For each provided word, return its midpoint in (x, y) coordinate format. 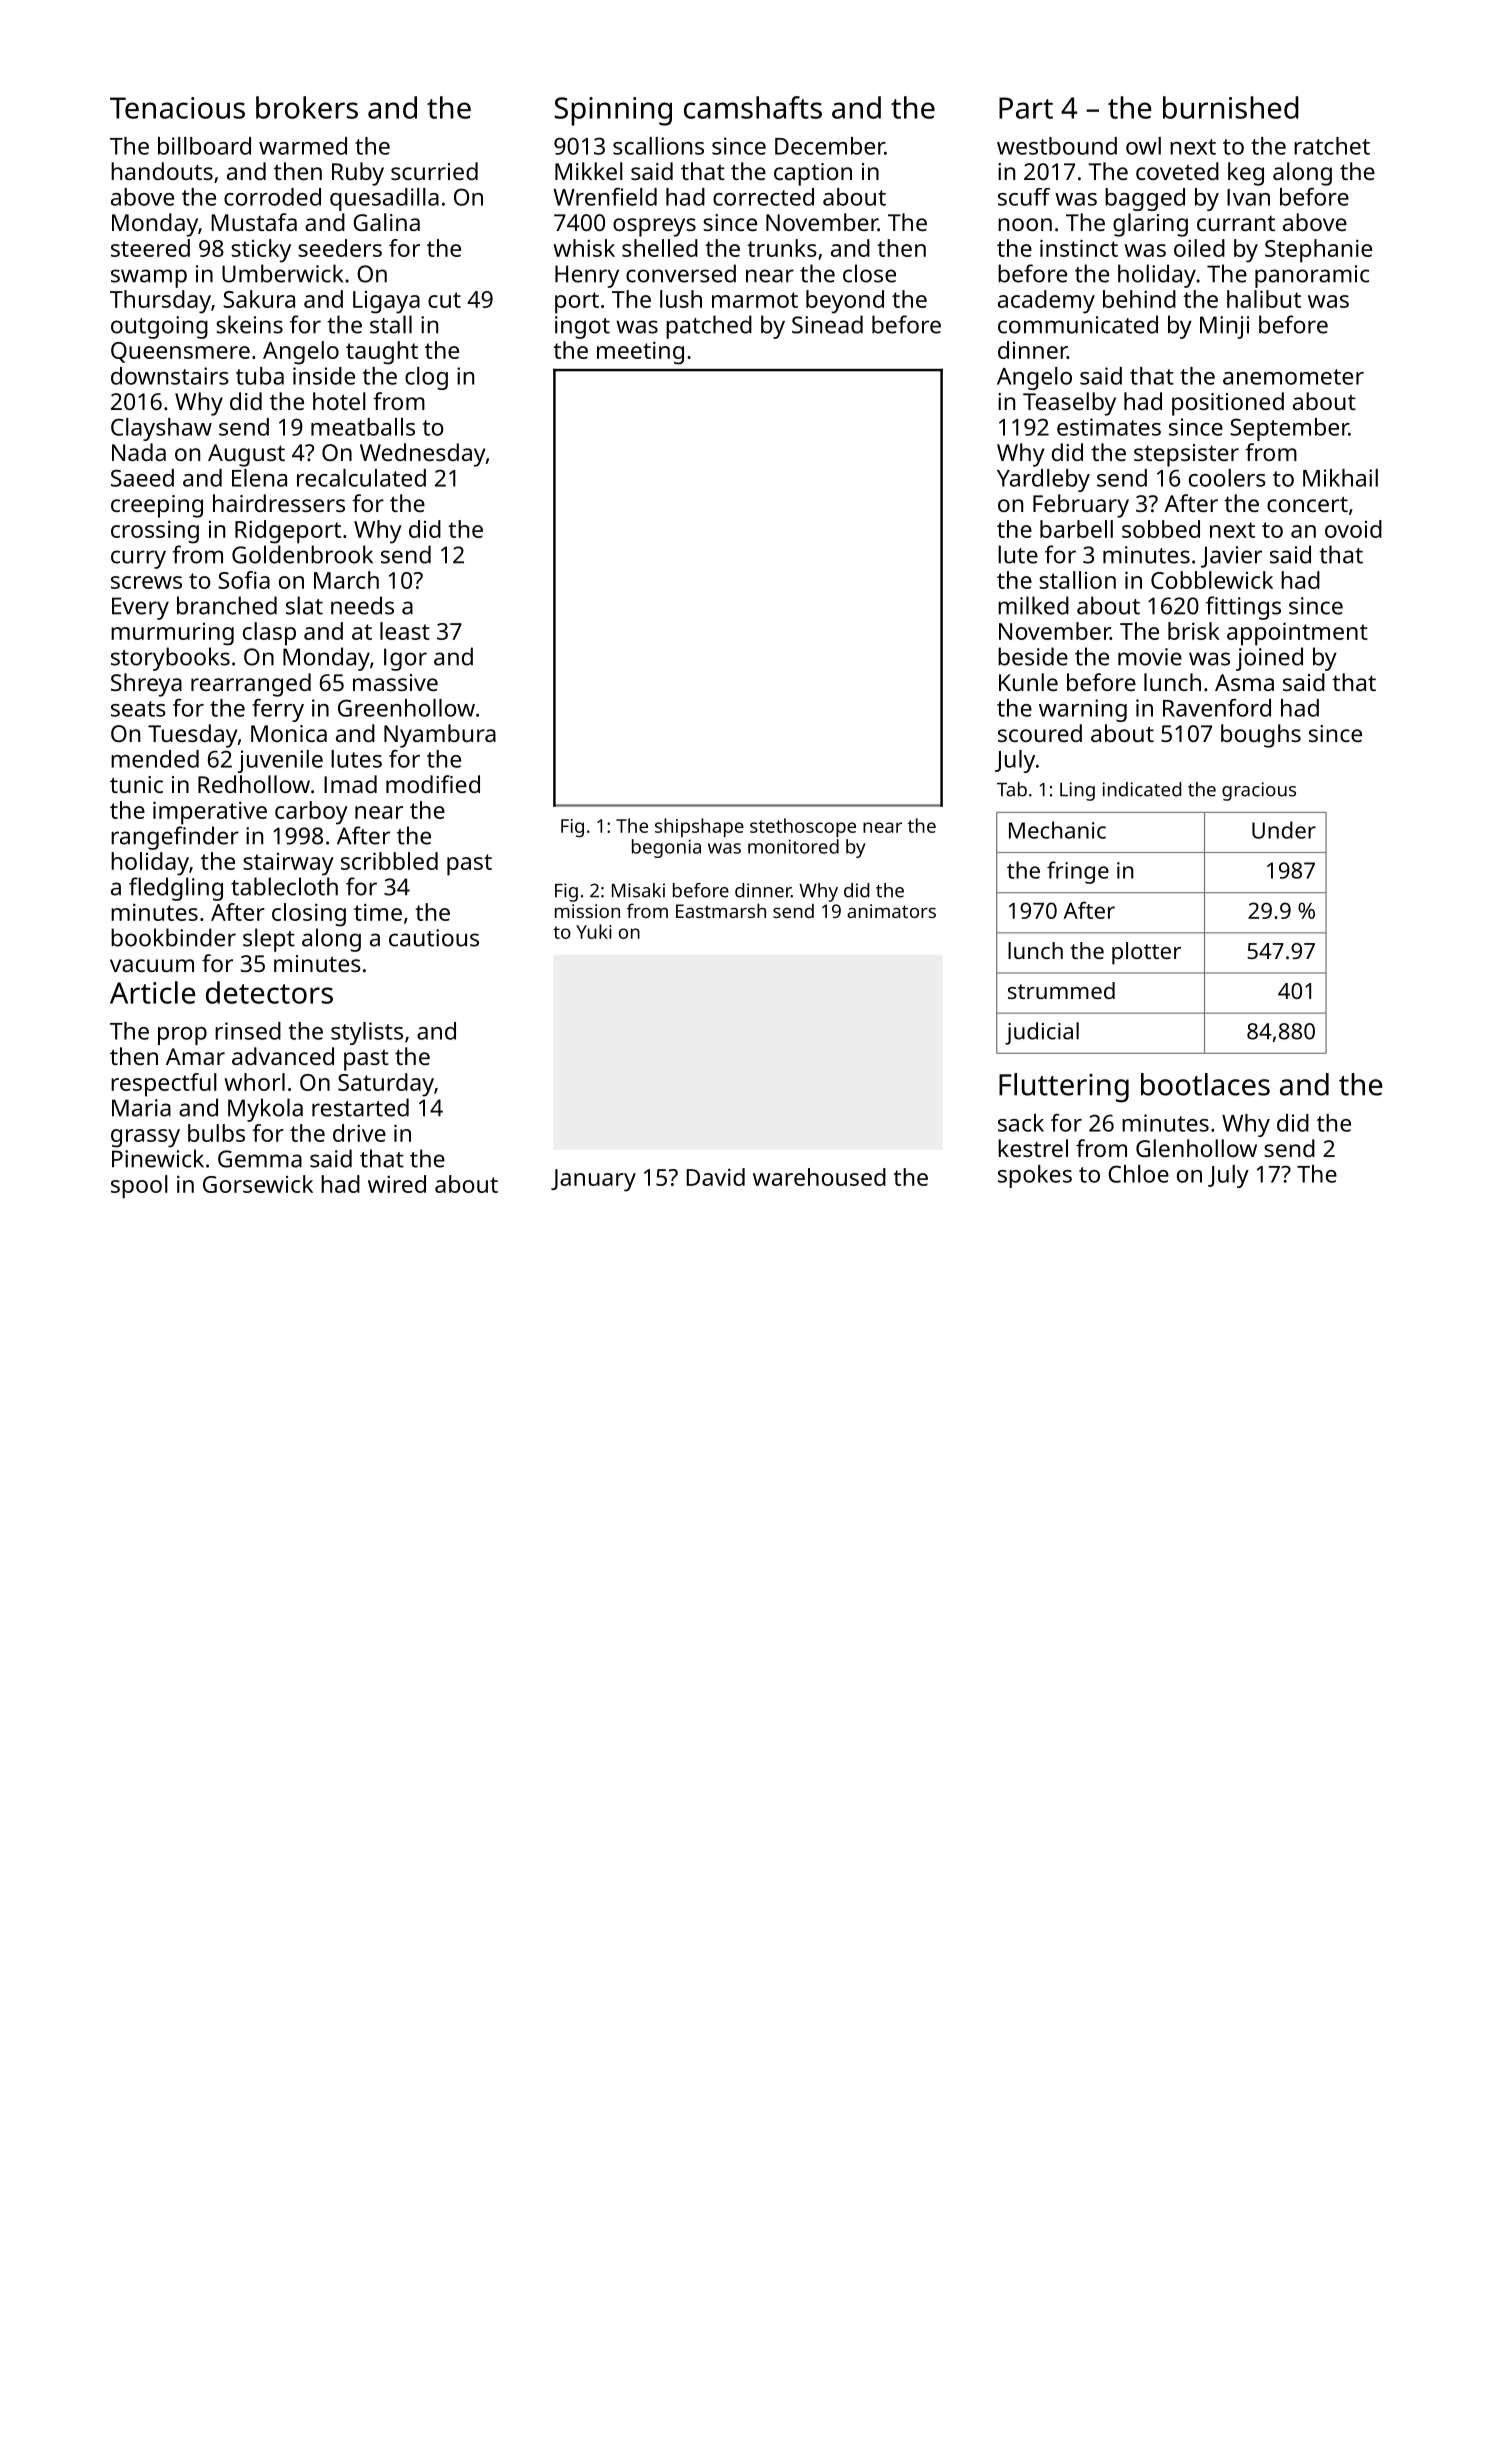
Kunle (1028, 682)
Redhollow (254, 784)
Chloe (1138, 1174)
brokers (307, 107)
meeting (640, 353)
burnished (1231, 107)
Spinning (613, 111)
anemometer (1293, 377)
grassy (145, 1138)
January (593, 1180)
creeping (157, 506)
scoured (1040, 733)
